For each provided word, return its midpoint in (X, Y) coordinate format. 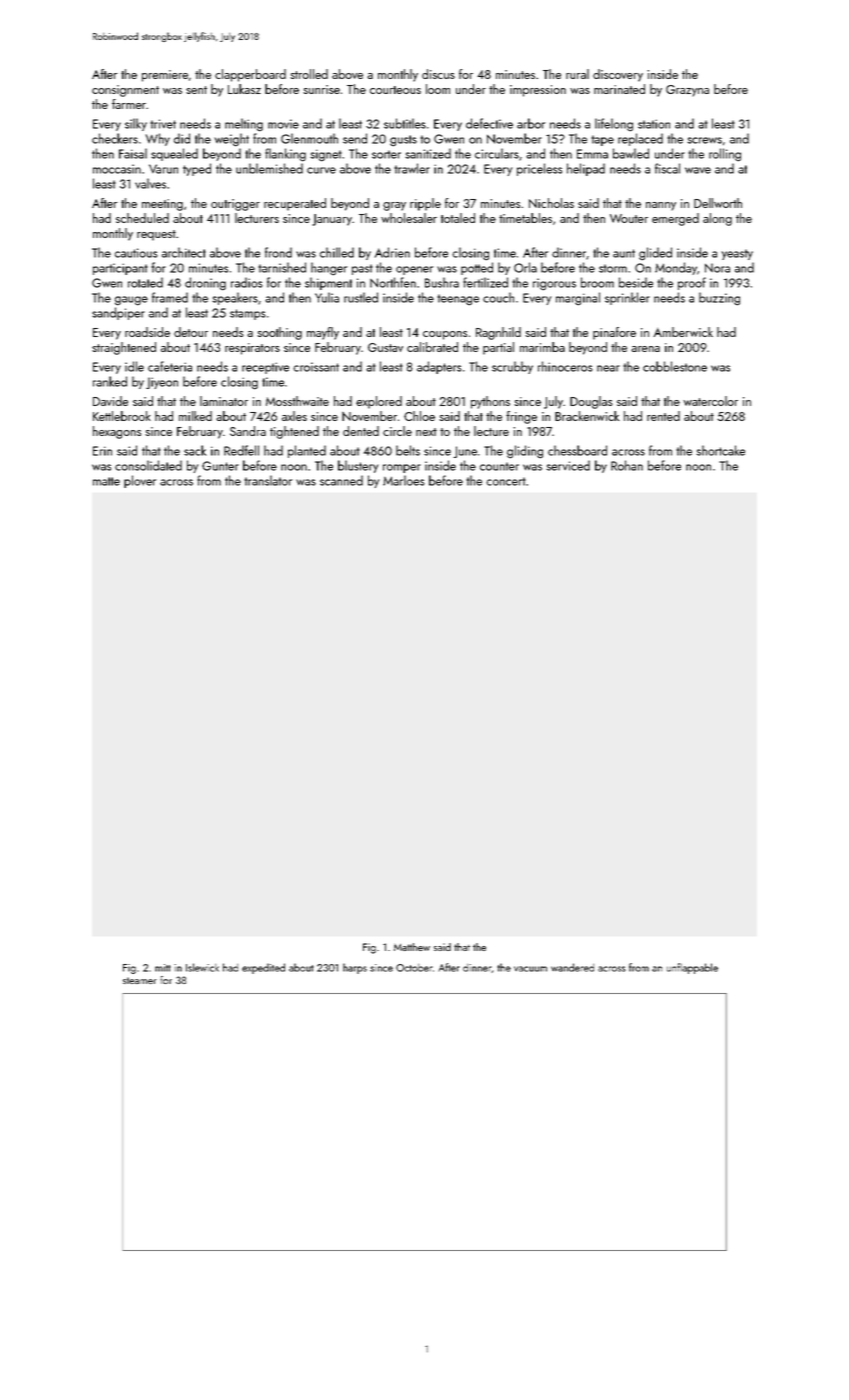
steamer (140, 980)
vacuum (530, 969)
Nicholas (551, 203)
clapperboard (250, 75)
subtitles (405, 123)
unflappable (692, 968)
